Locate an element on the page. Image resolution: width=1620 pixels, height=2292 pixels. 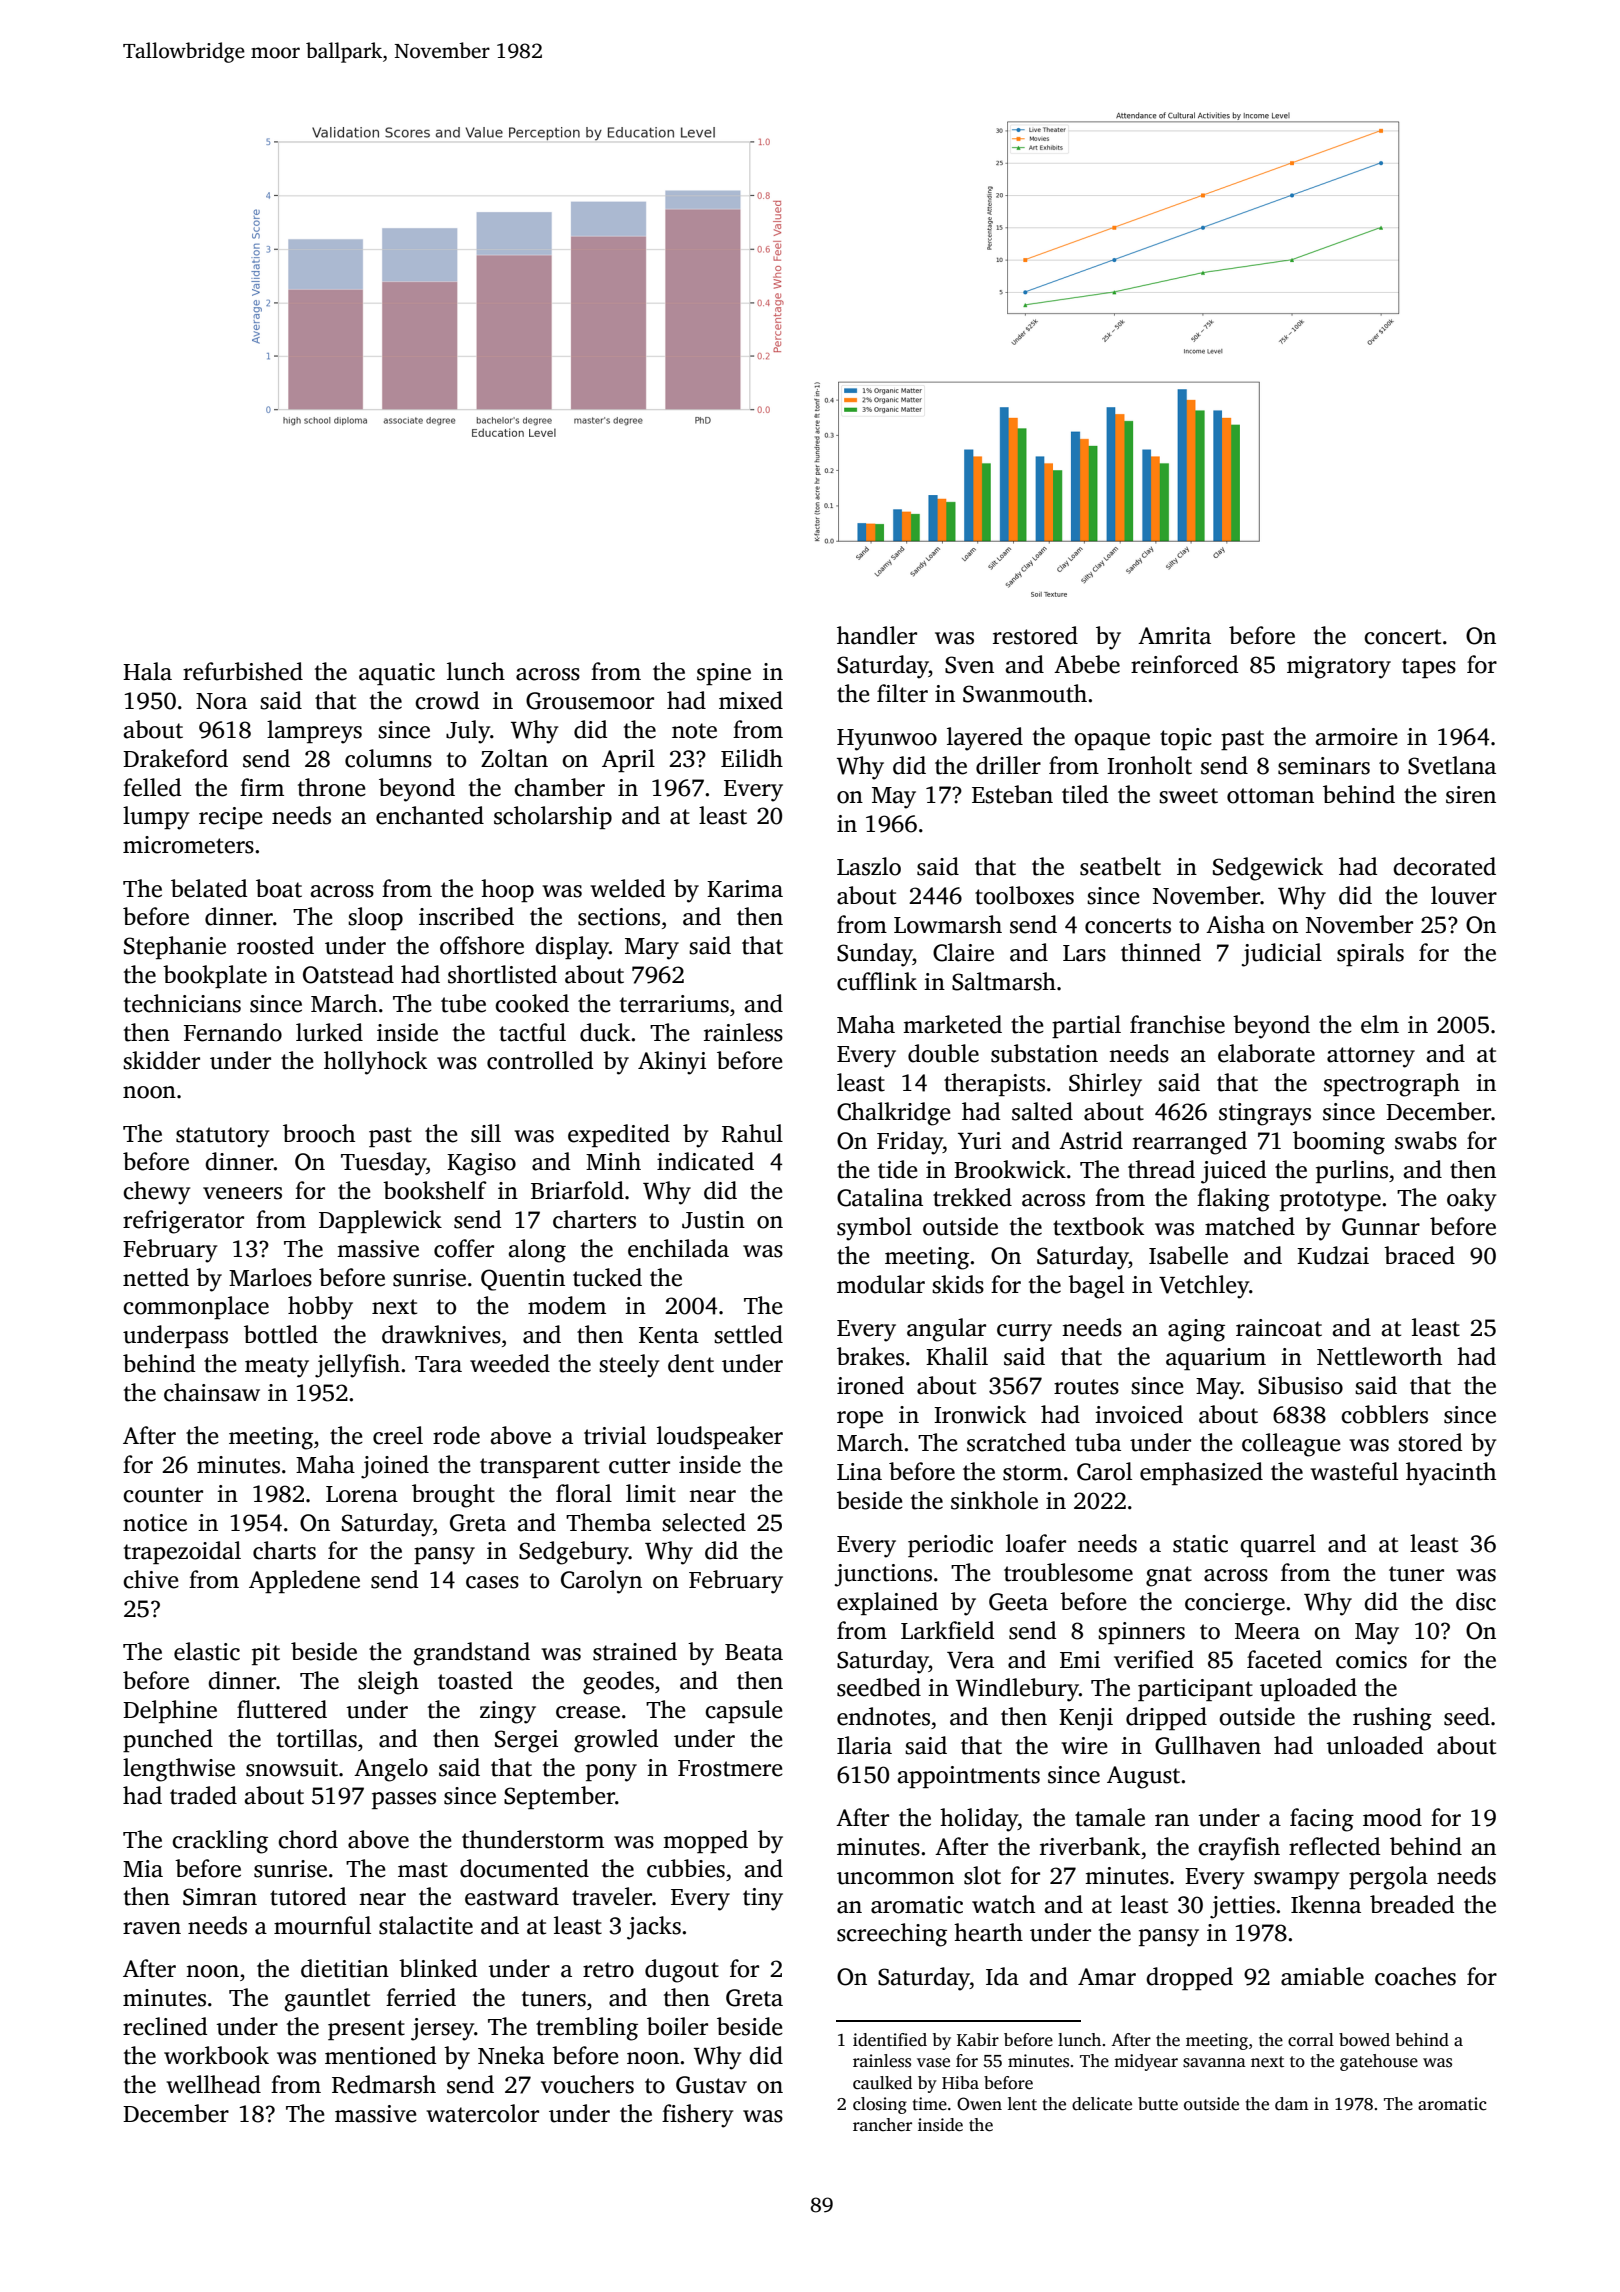
franchise is located at coordinates (1177, 1024).
